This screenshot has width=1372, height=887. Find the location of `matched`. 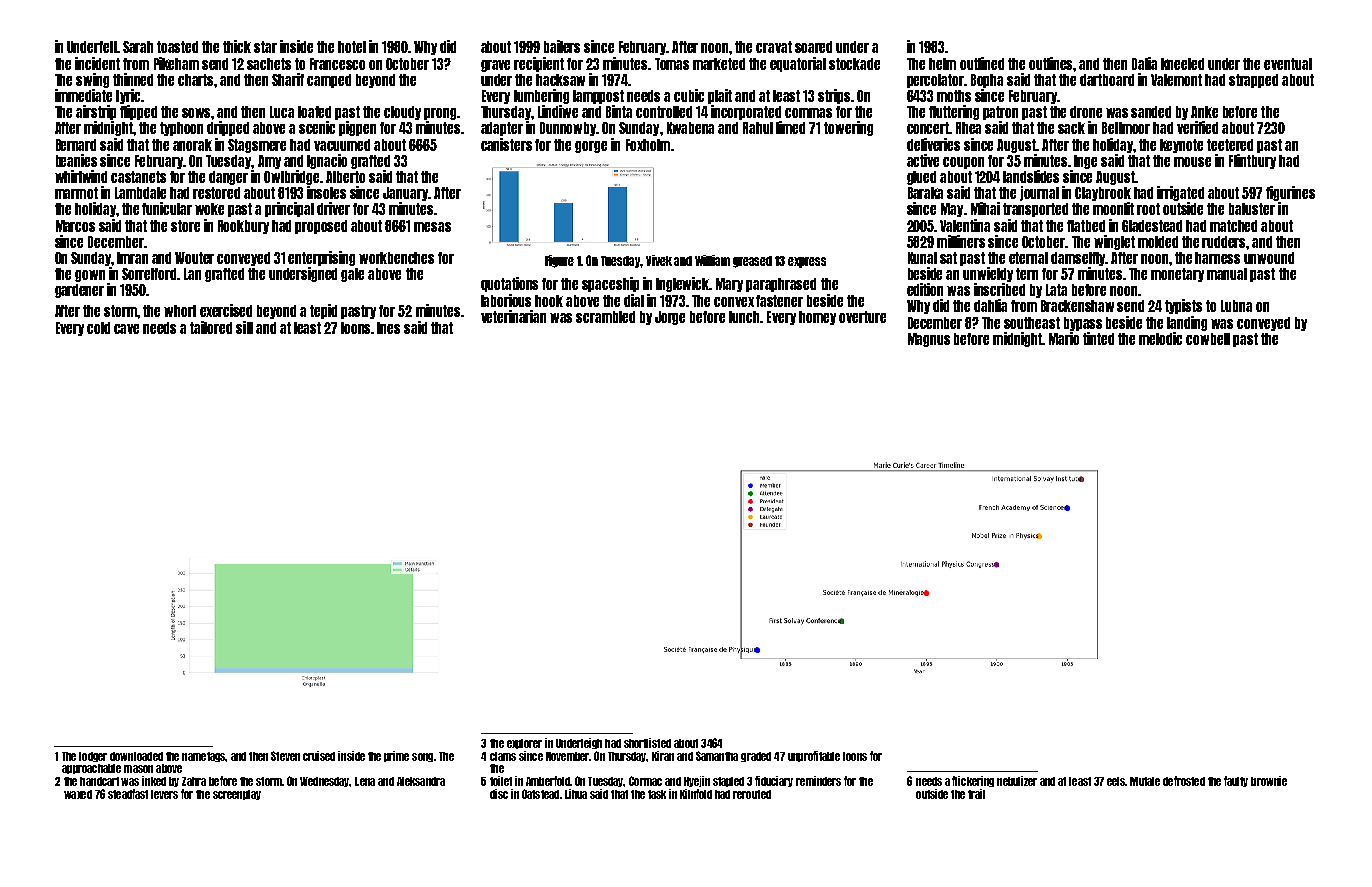

matched is located at coordinates (1233, 226).
